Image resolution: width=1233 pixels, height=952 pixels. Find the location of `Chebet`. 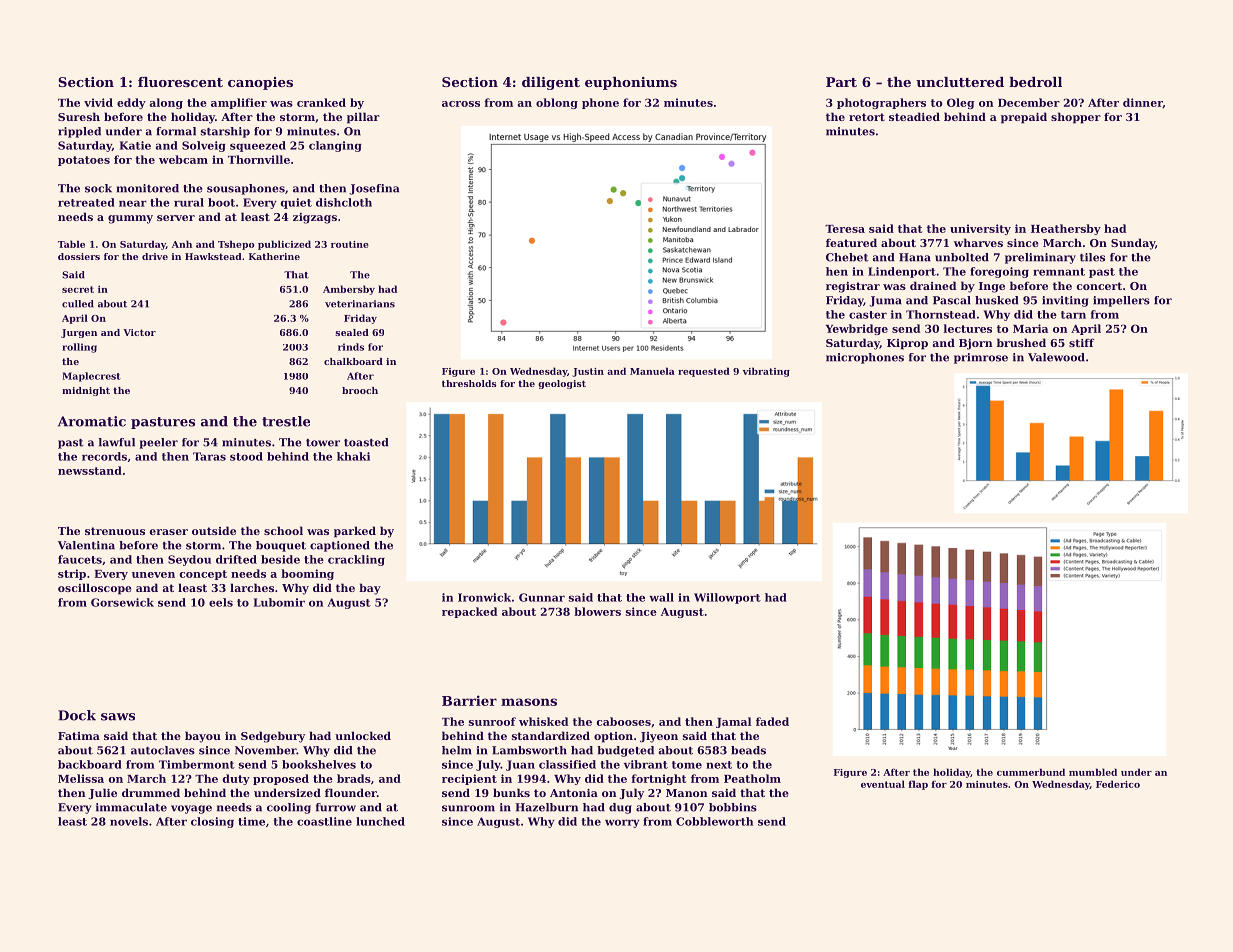

Chebet is located at coordinates (847, 257).
